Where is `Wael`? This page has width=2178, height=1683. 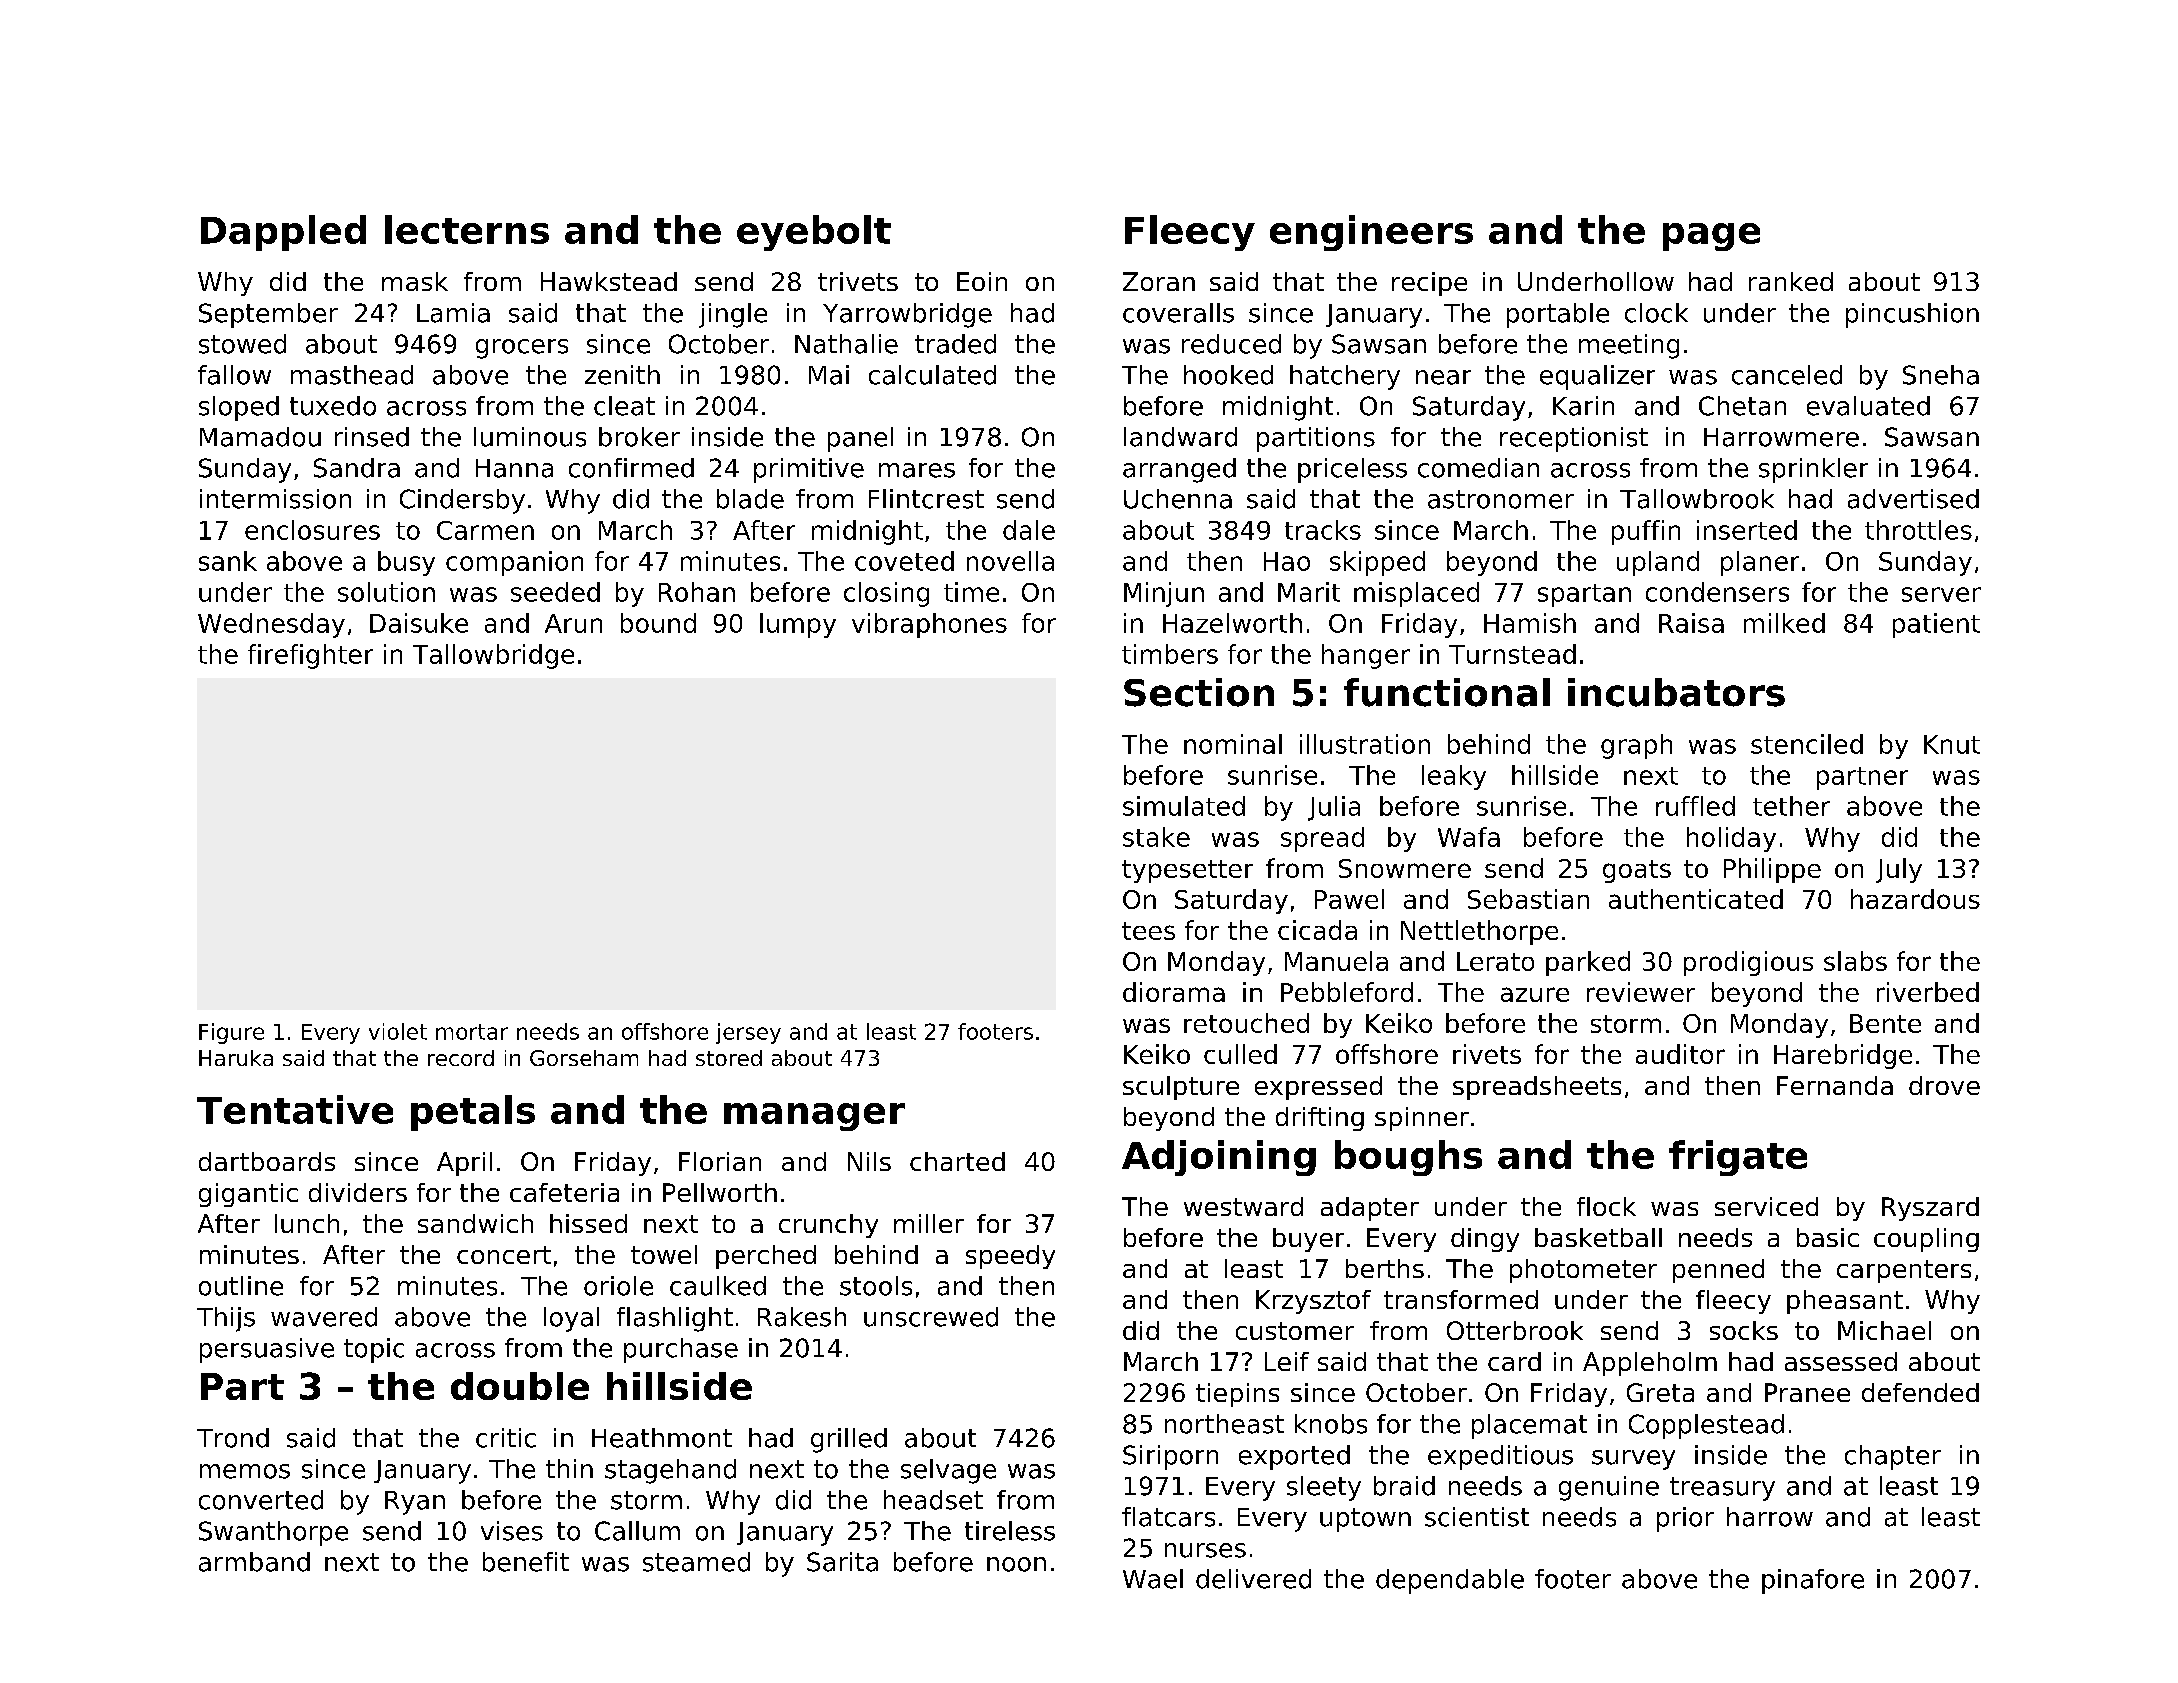
Wael is located at coordinates (1153, 1579).
